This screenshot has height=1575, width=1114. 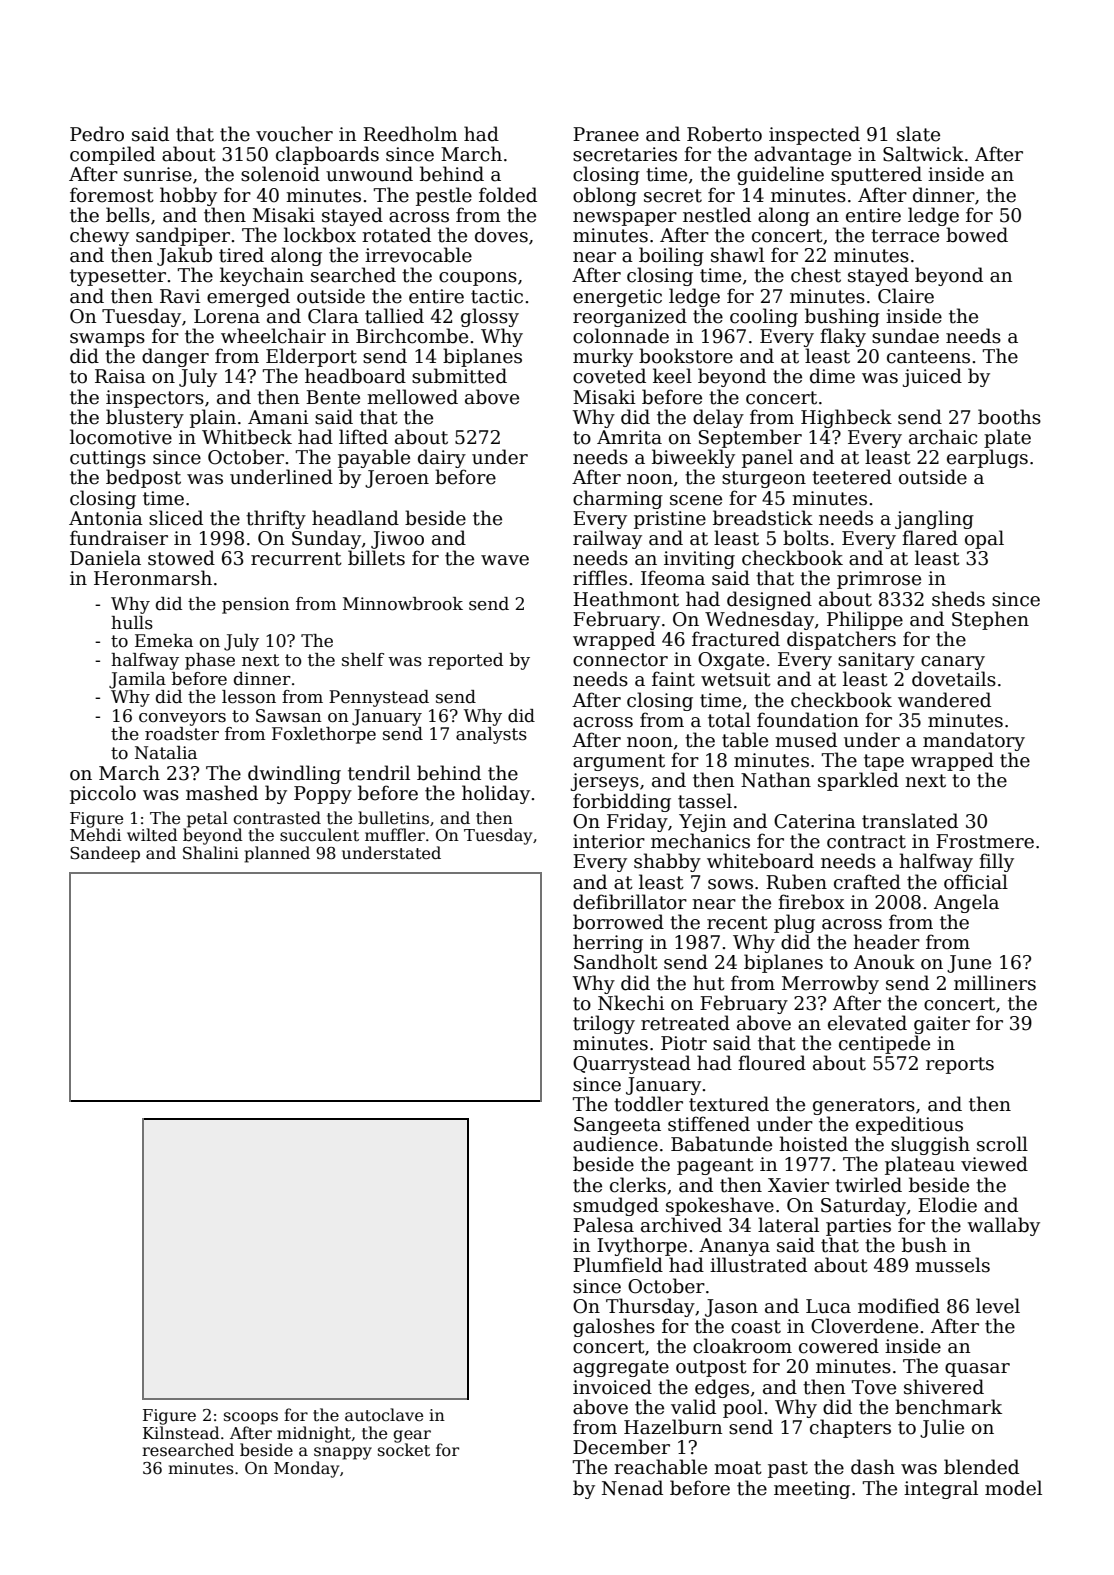 What do you see at coordinates (496, 794) in the screenshot?
I see `holiday` at bounding box center [496, 794].
